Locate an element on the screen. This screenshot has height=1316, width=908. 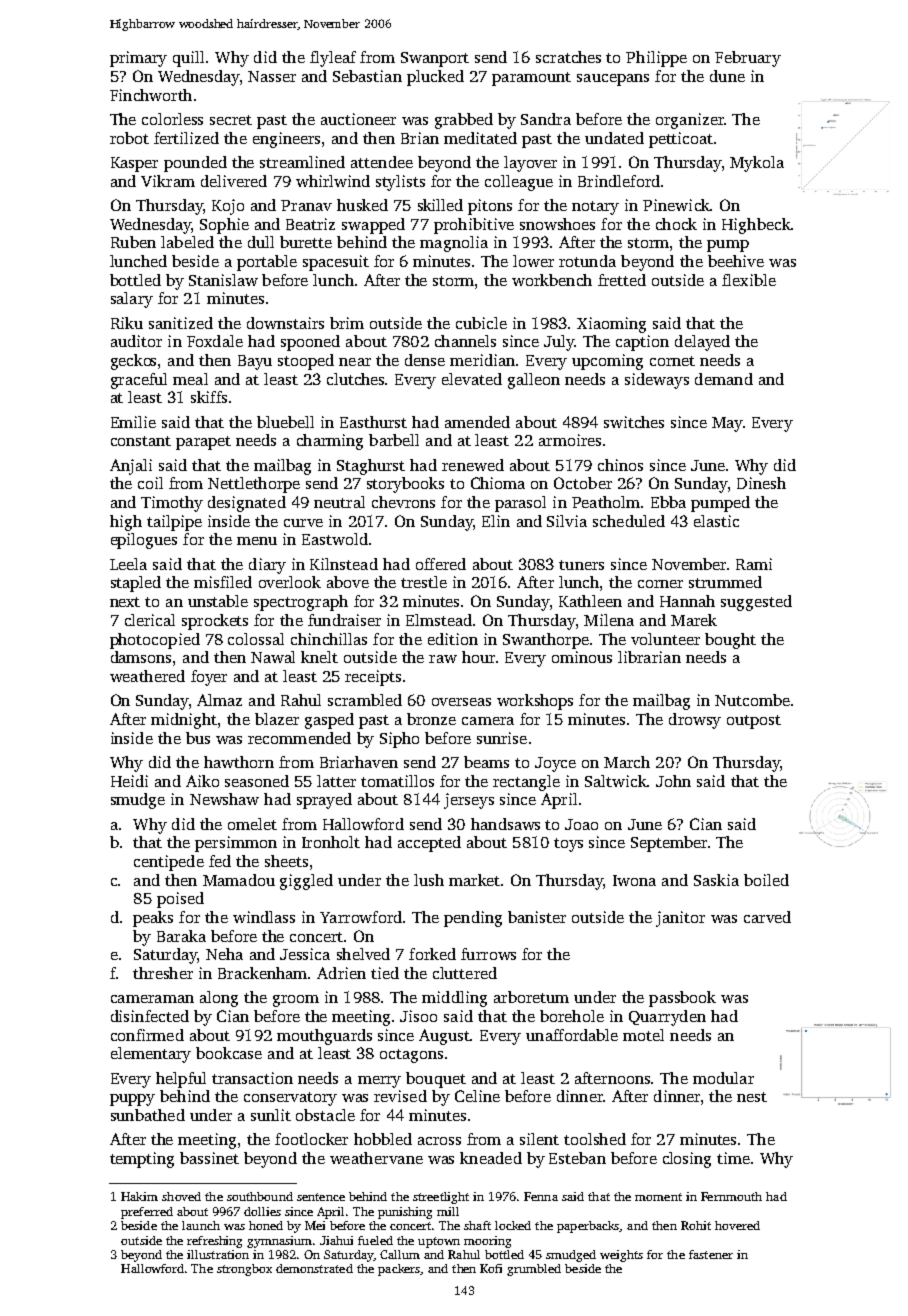
recommended is located at coordinates (299, 738).
